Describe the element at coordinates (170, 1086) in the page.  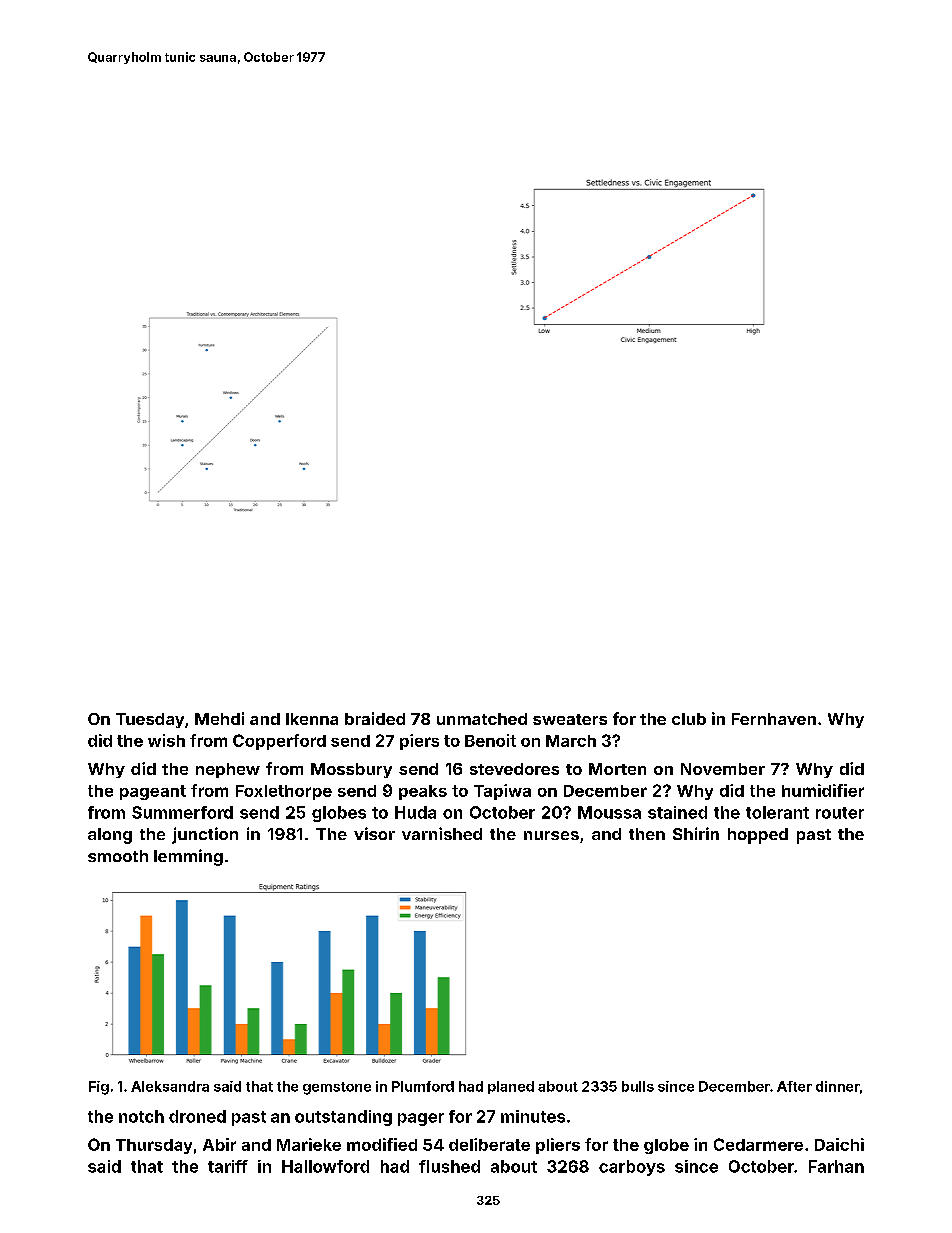
I see `Aleksandra` at that location.
